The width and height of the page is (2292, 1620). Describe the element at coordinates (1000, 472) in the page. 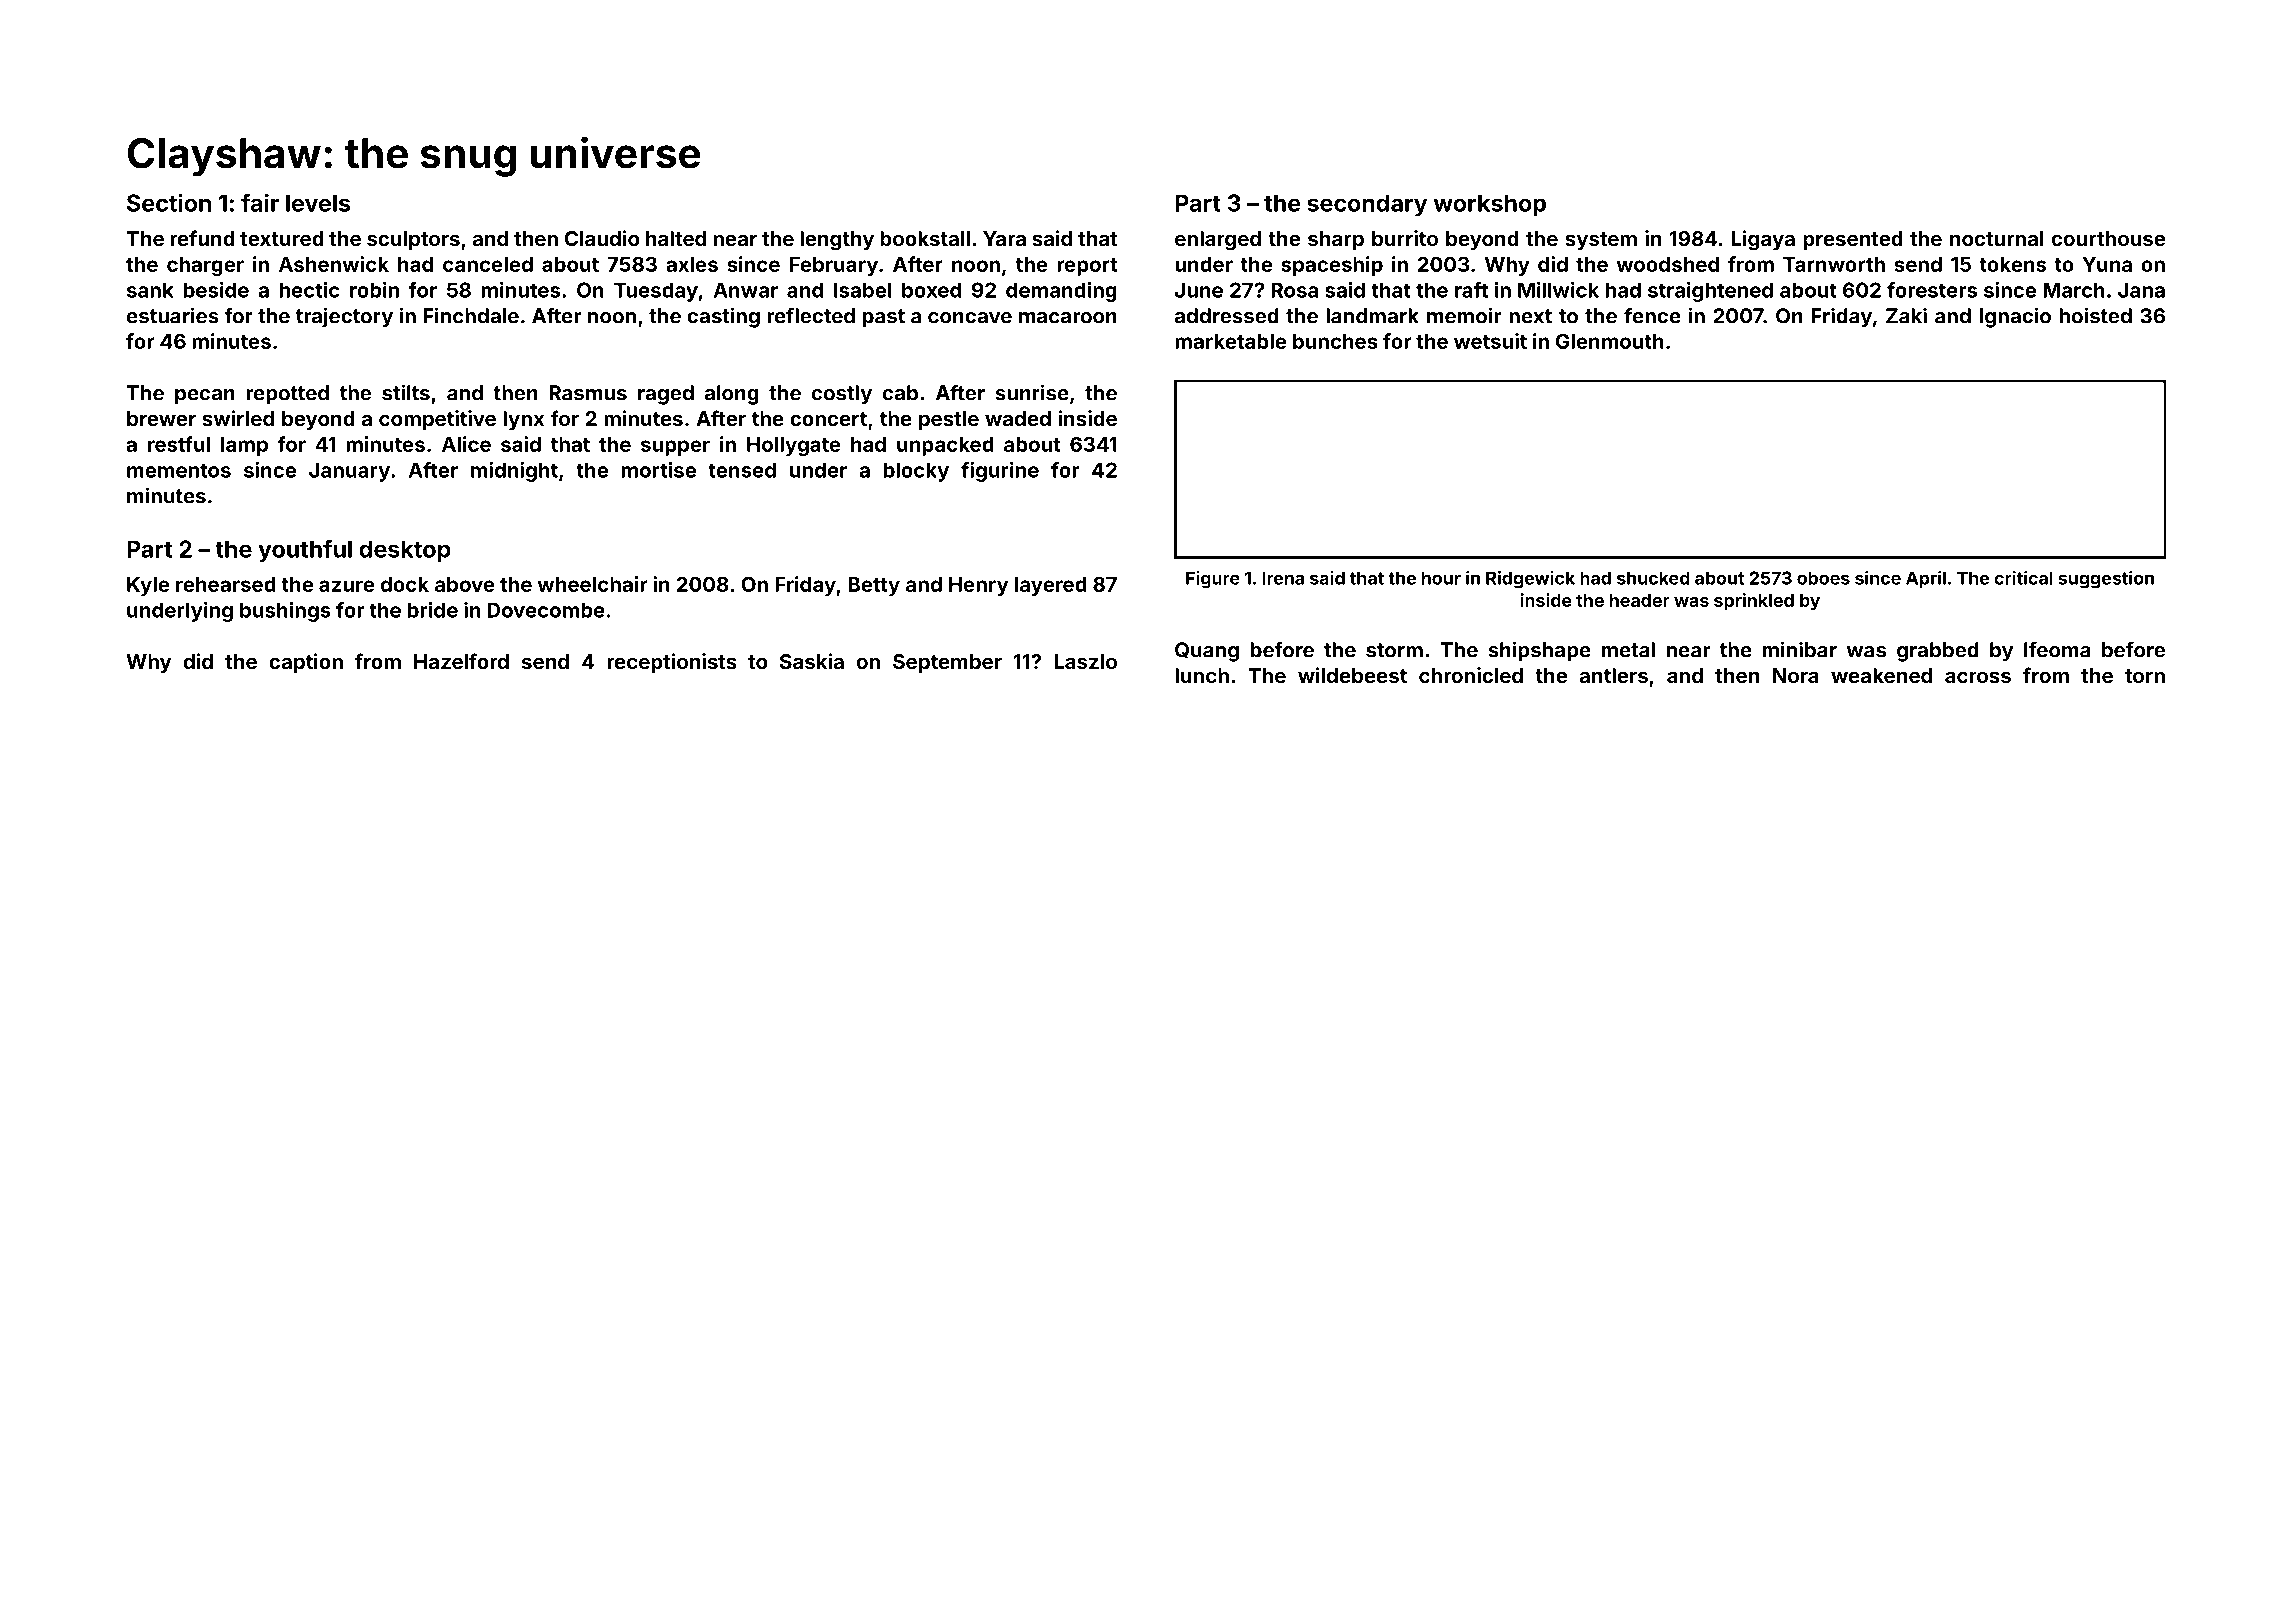

I see `figurine` at that location.
